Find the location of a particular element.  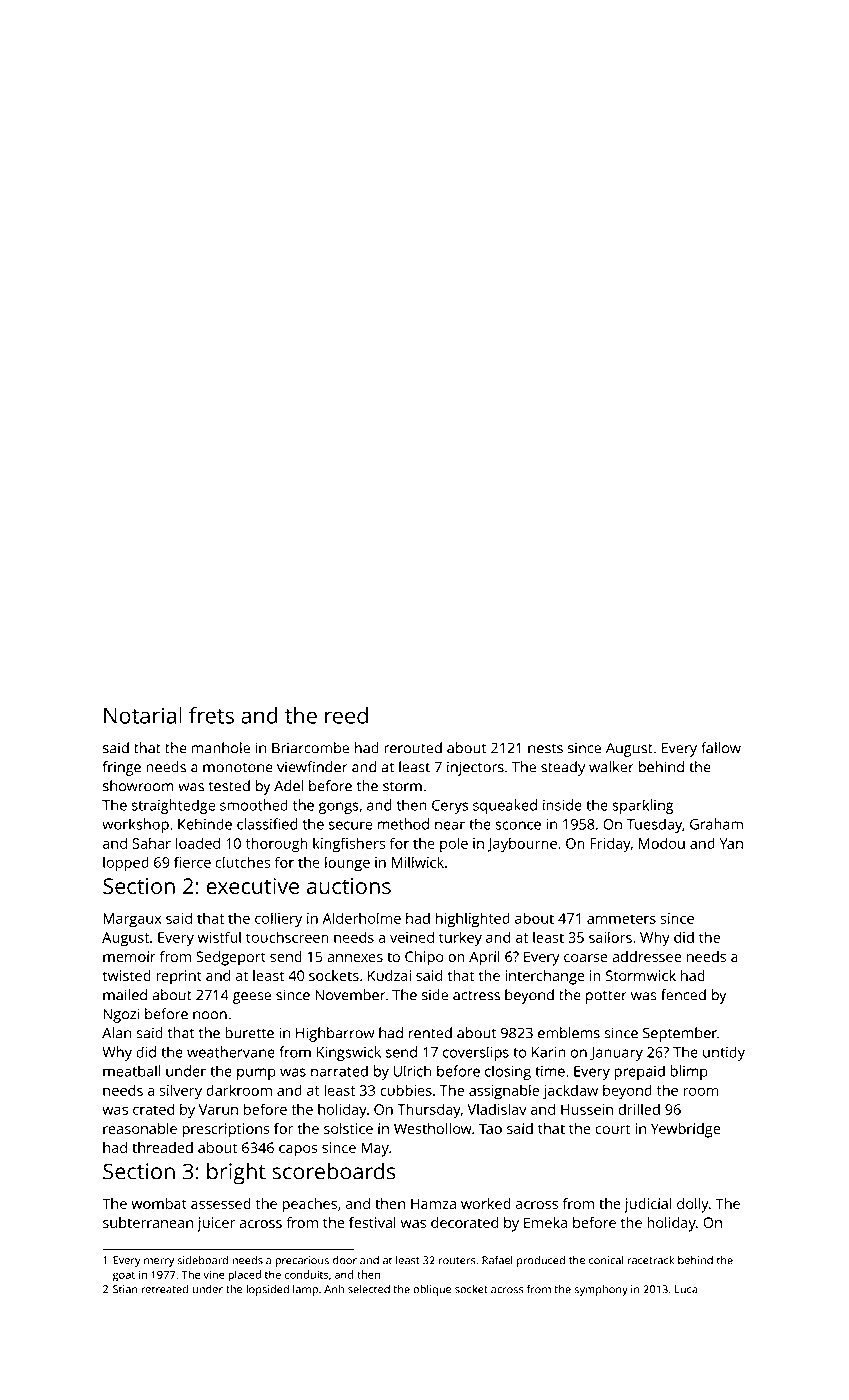

Jaybourne is located at coordinates (522, 845).
